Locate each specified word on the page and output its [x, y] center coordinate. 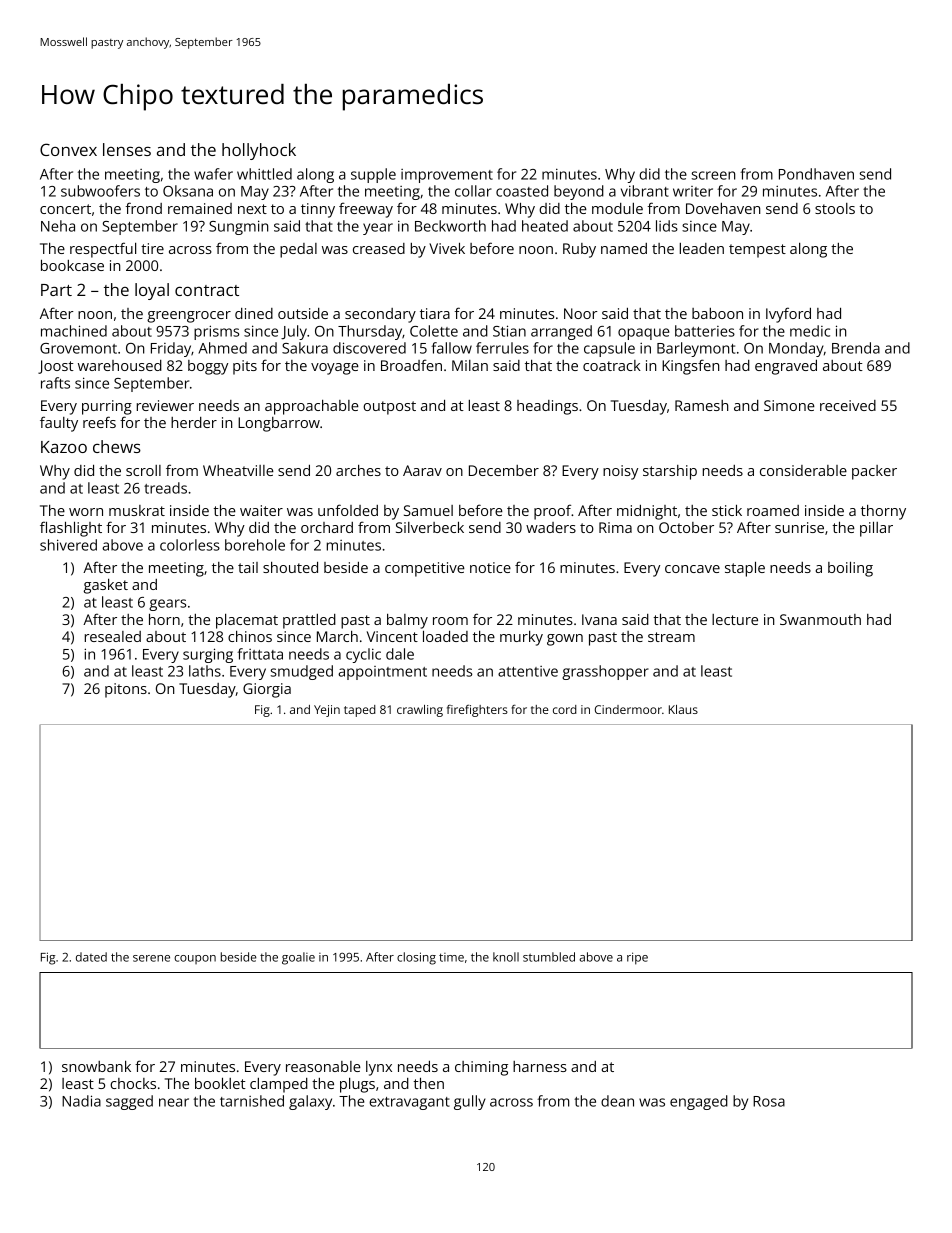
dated [91, 957]
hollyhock [259, 151]
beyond [579, 192]
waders [551, 527]
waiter [261, 510]
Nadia [81, 1101]
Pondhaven [816, 174]
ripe [637, 958]
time [451, 957]
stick [727, 510]
